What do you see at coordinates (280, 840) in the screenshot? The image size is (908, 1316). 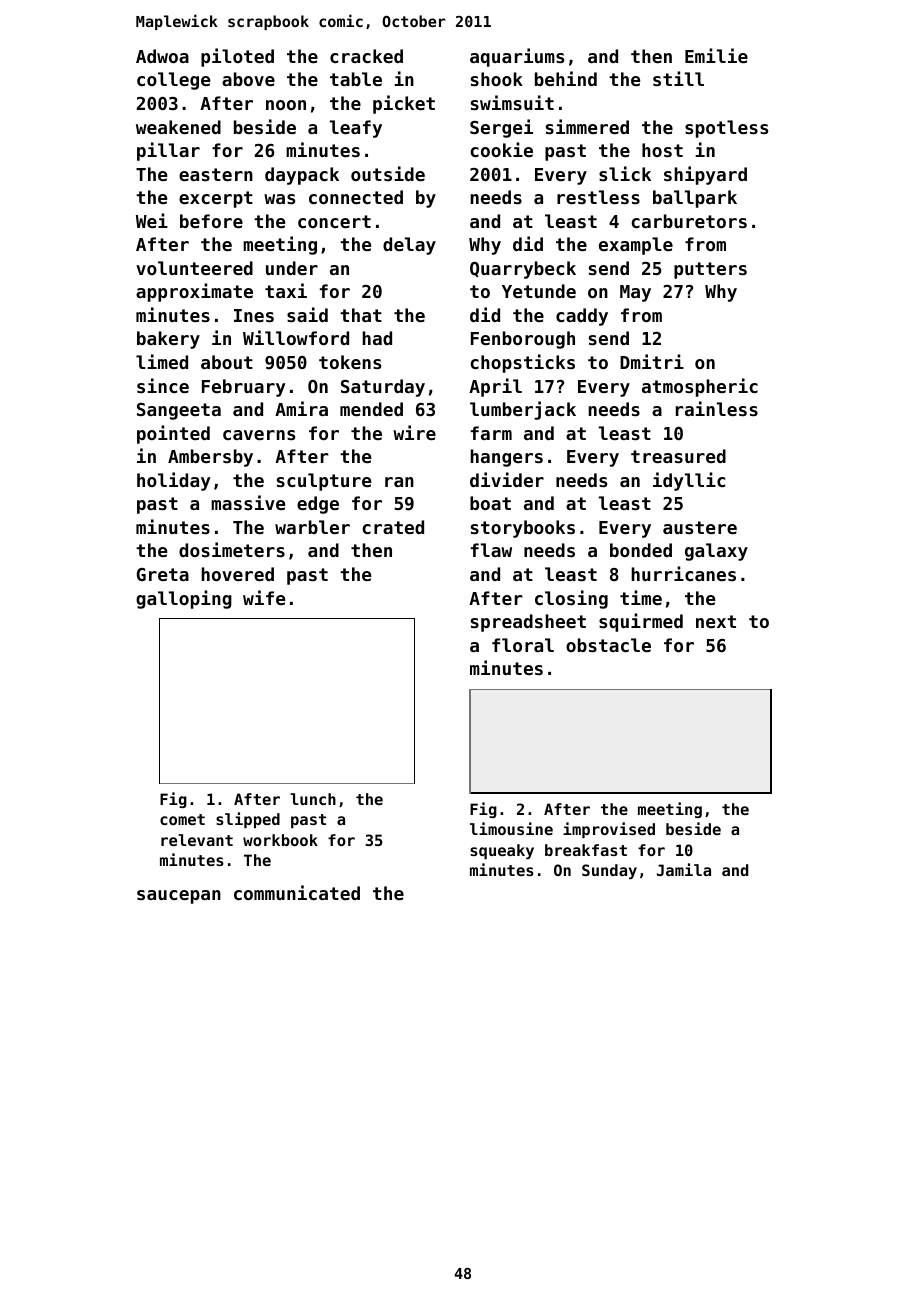 I see `workbook` at bounding box center [280, 840].
